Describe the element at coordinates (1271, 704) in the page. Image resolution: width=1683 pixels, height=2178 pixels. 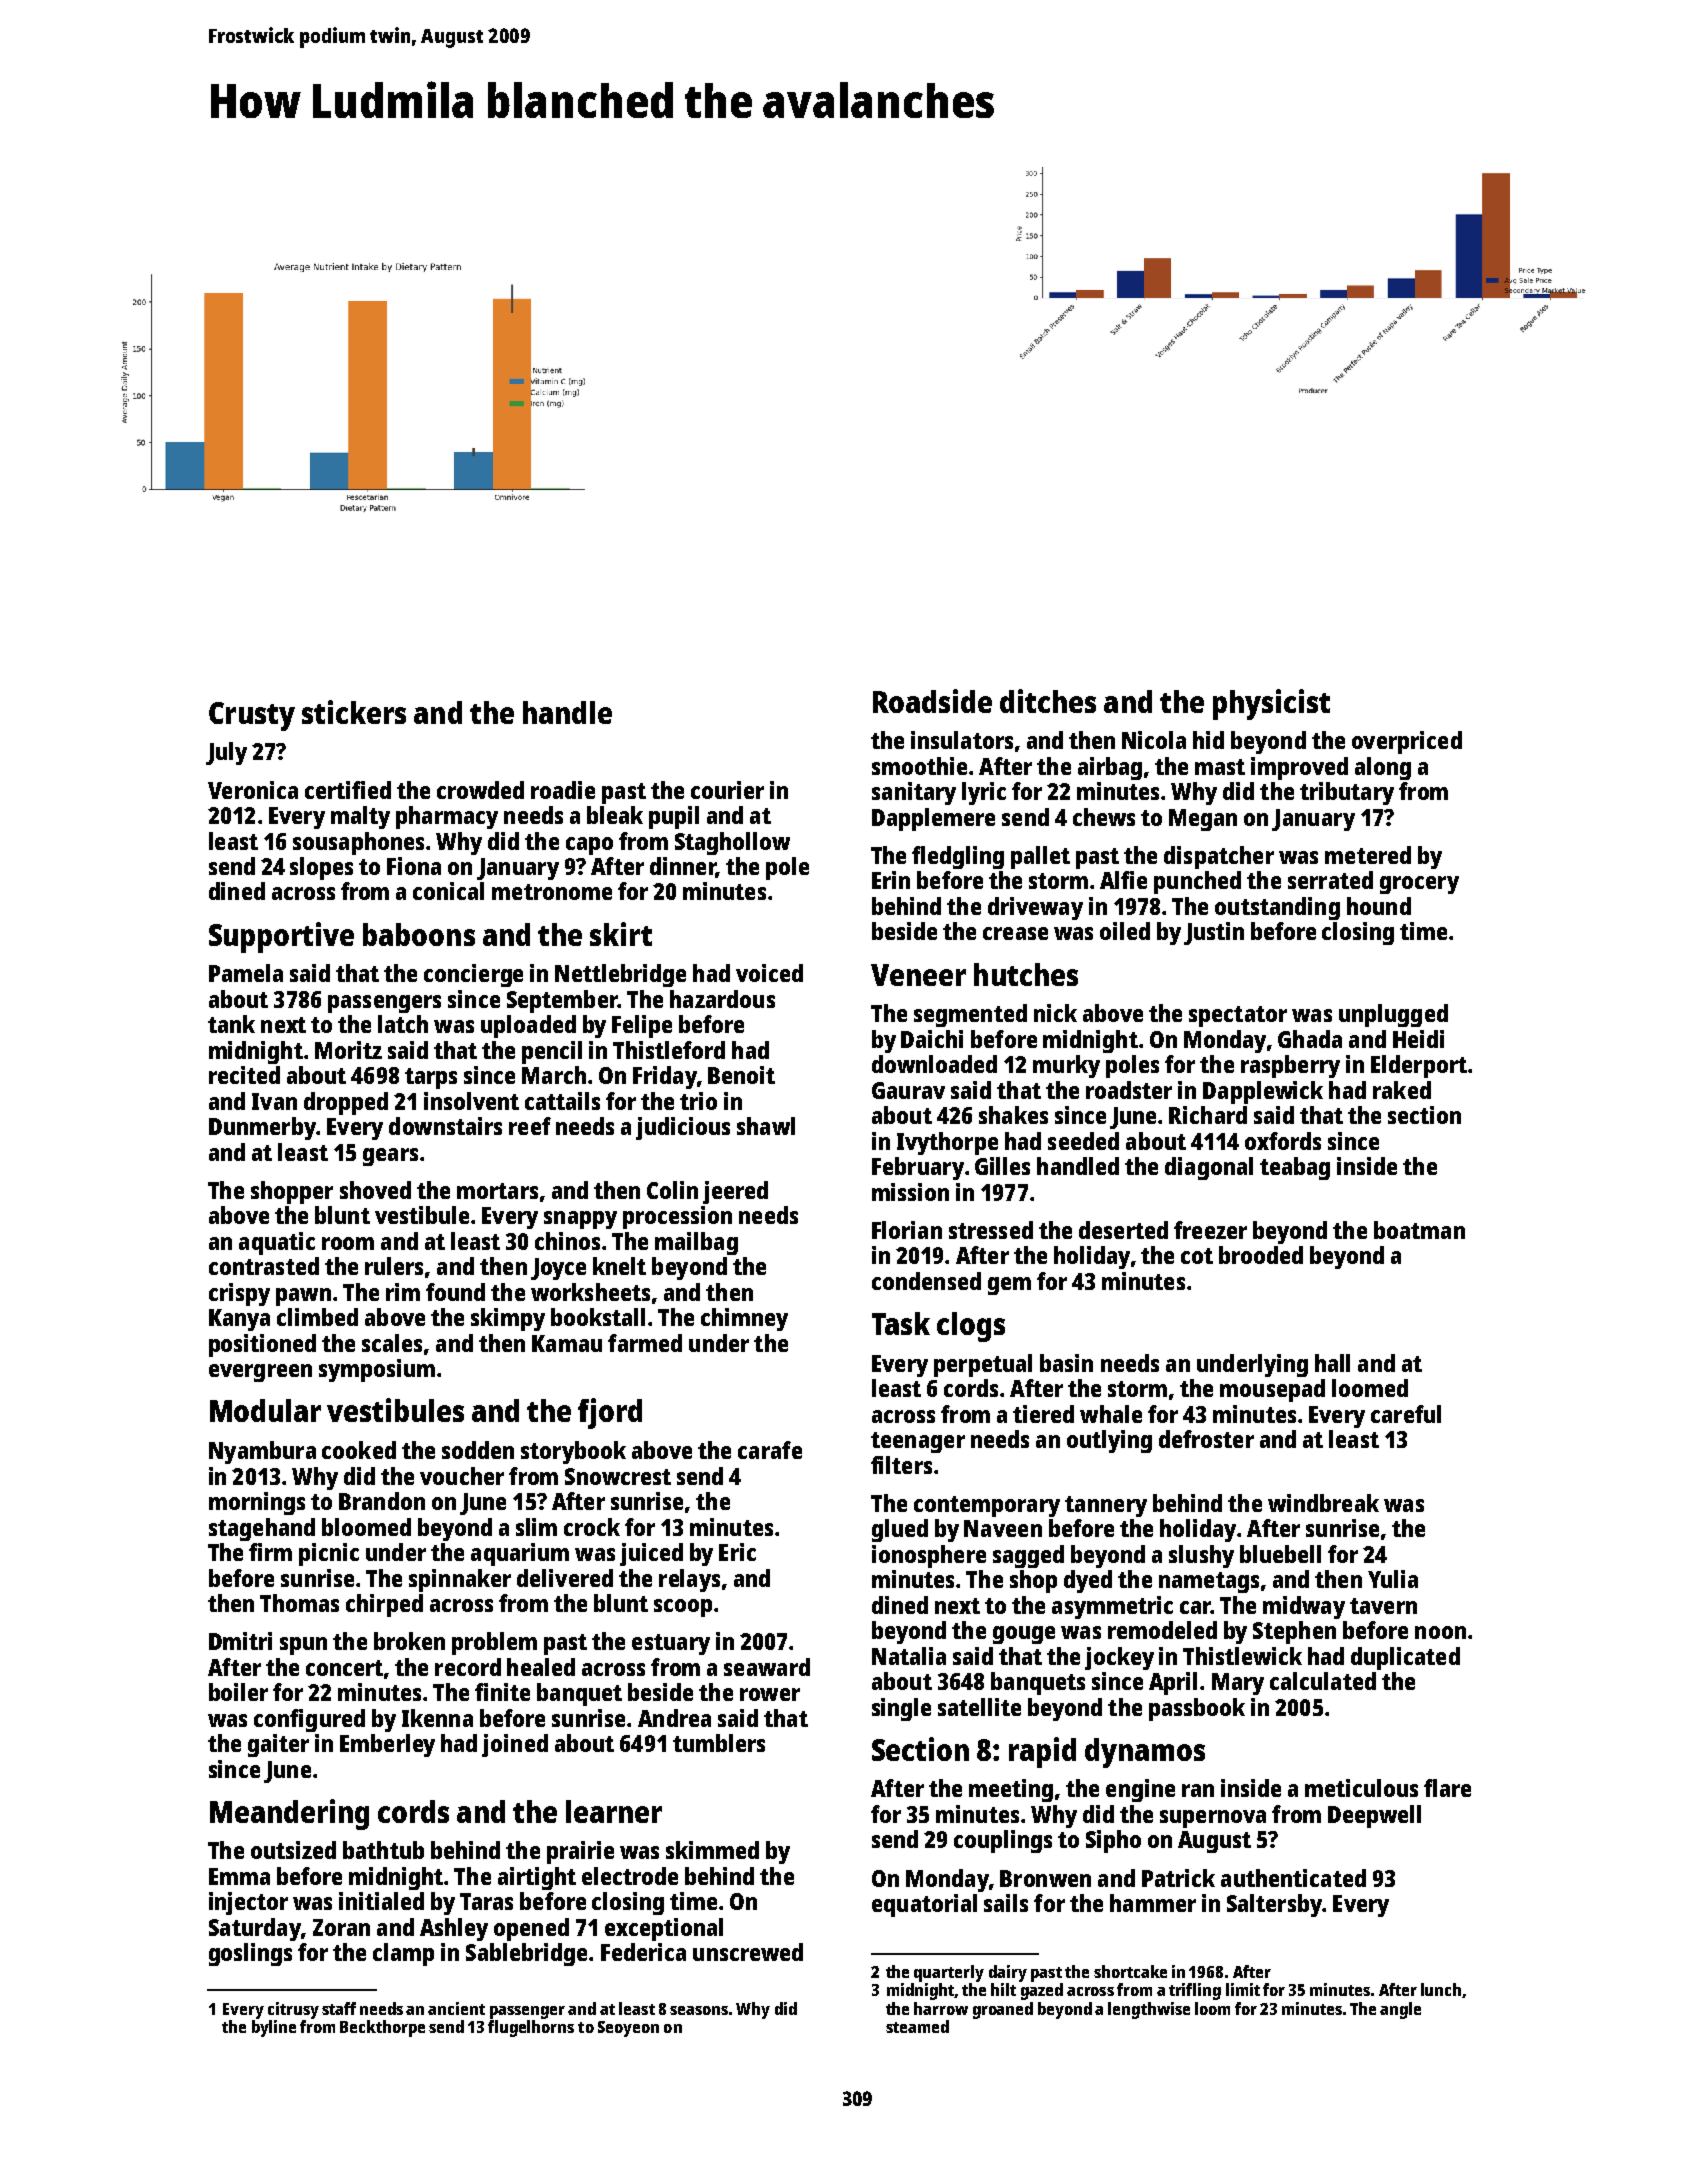
I see `physicist` at that location.
